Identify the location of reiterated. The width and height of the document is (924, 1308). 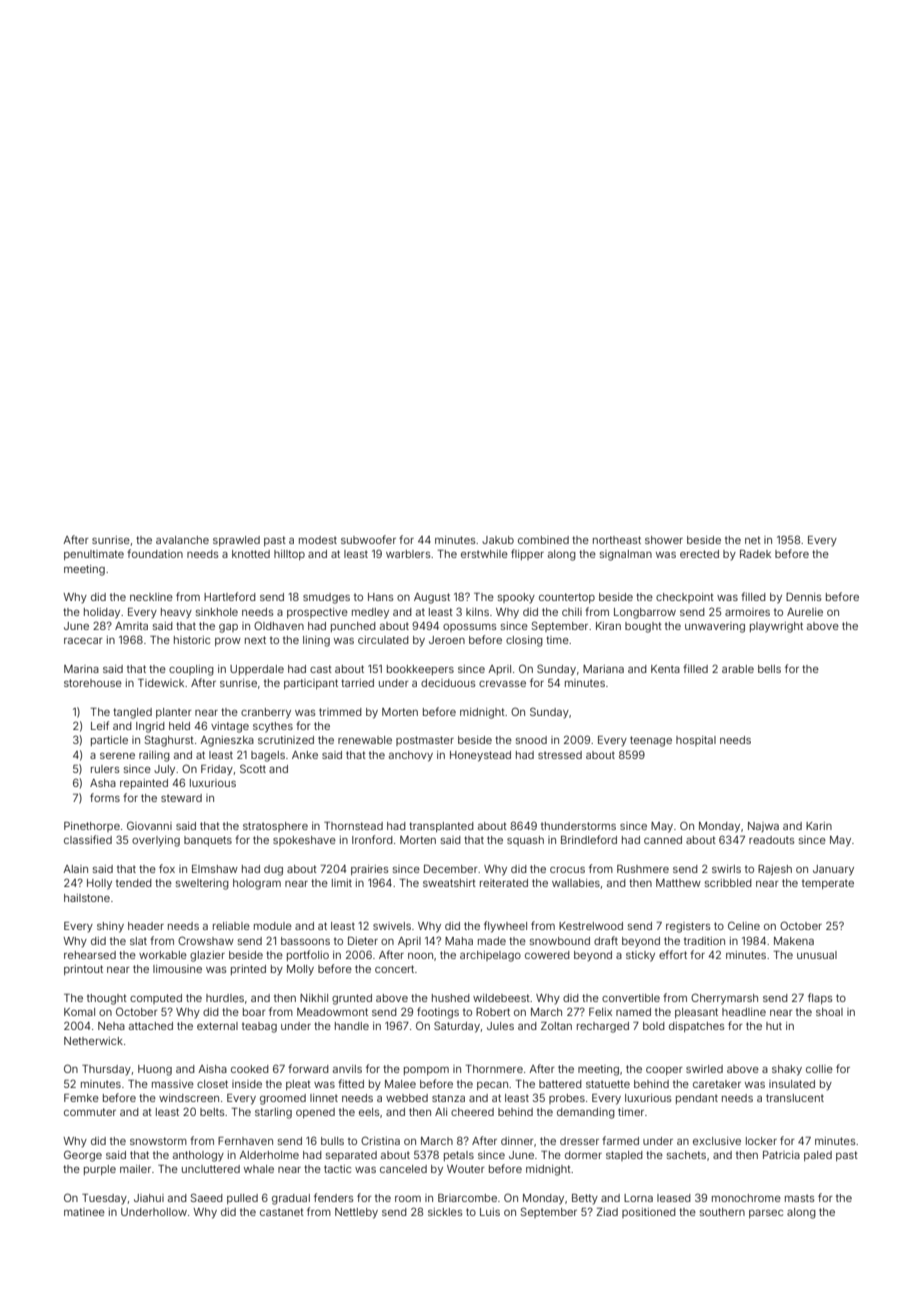
(504, 883).
